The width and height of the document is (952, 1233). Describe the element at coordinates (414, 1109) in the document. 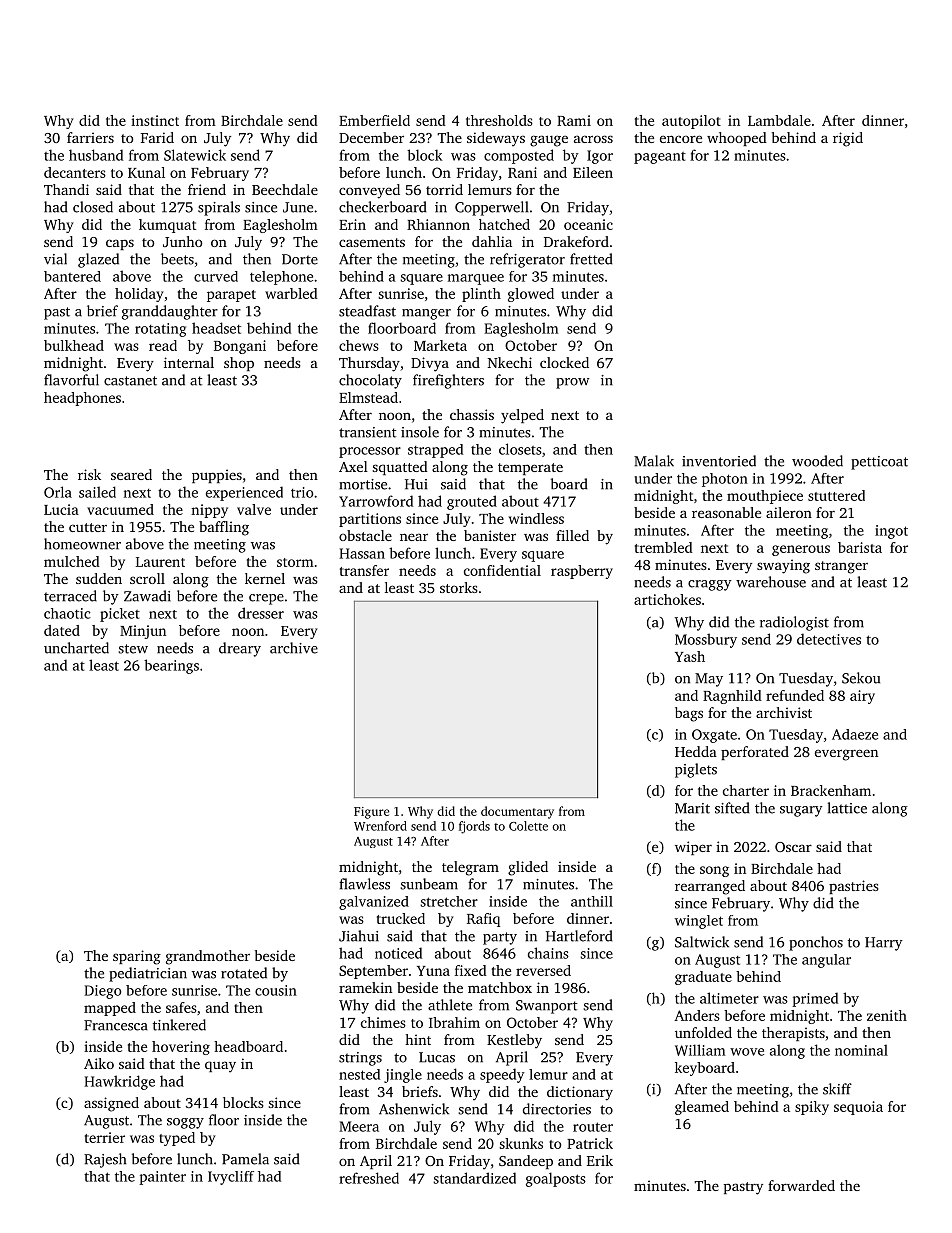

I see `Ashenwick` at that location.
